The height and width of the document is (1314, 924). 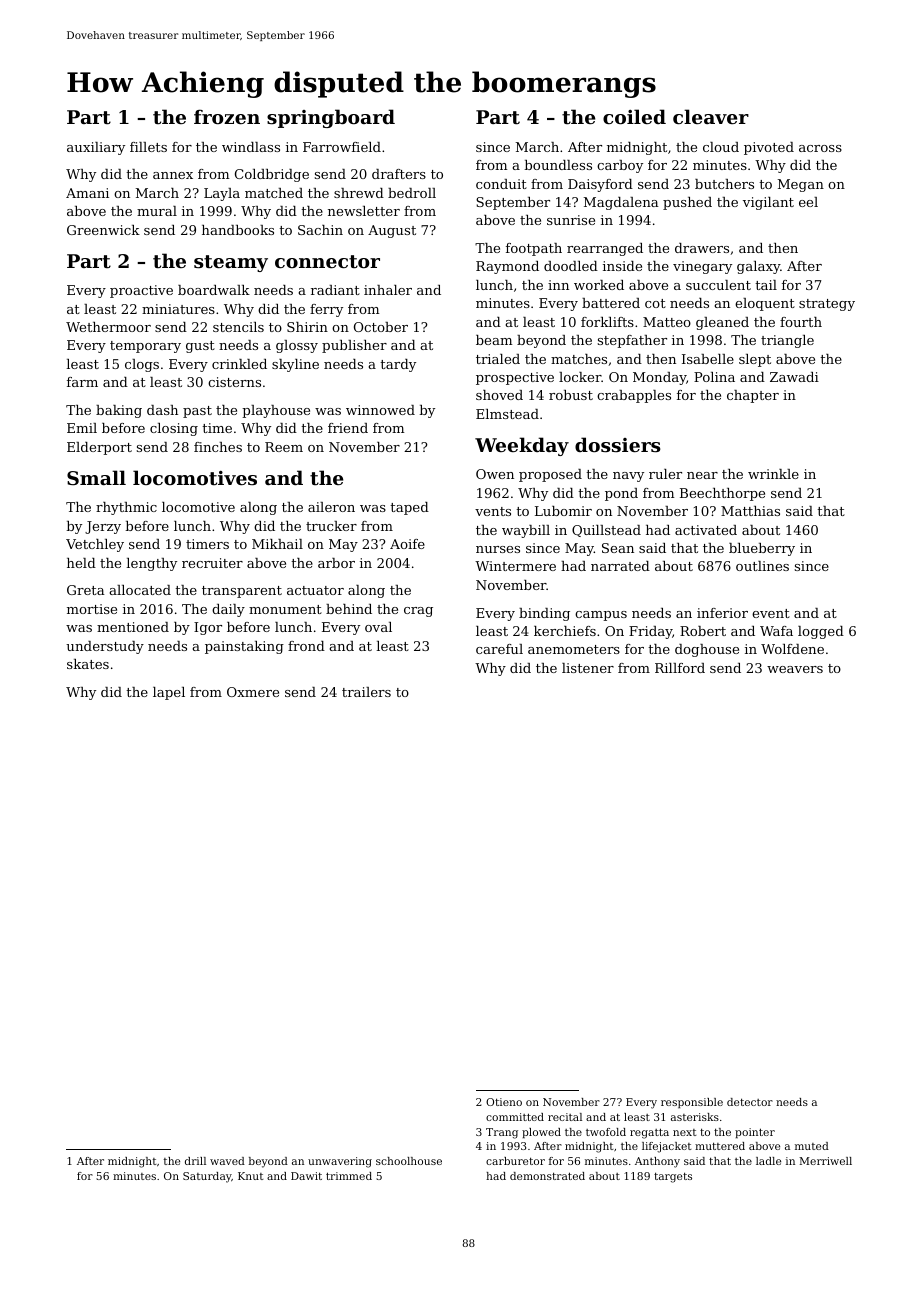 What do you see at coordinates (673, 1177) in the document?
I see `targets` at bounding box center [673, 1177].
